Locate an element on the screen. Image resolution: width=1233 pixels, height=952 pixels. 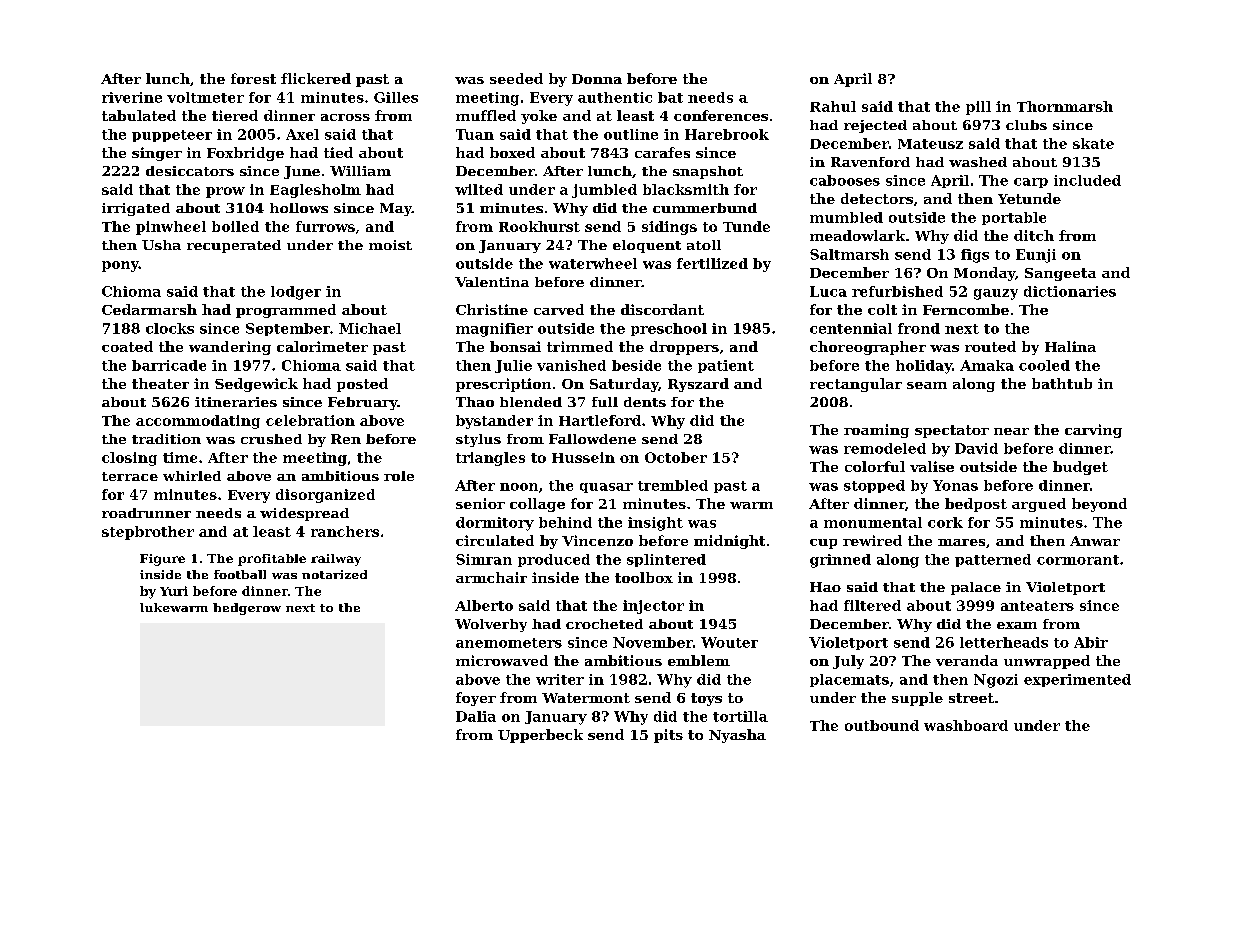
Donna is located at coordinates (597, 79).
